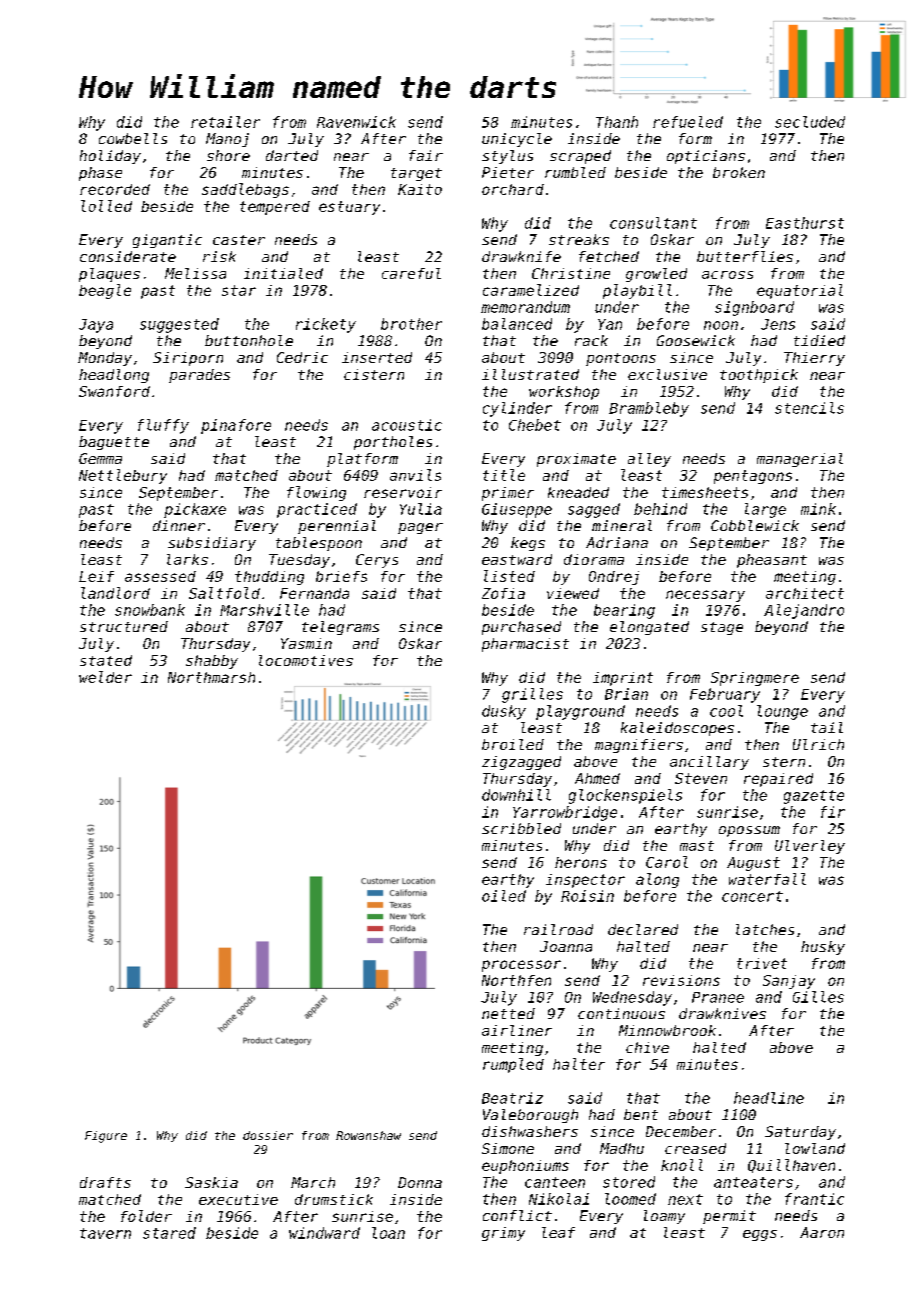 Image resolution: width=924 pixels, height=1308 pixels. Describe the element at coordinates (521, 966) in the screenshot. I see `processor` at that location.
